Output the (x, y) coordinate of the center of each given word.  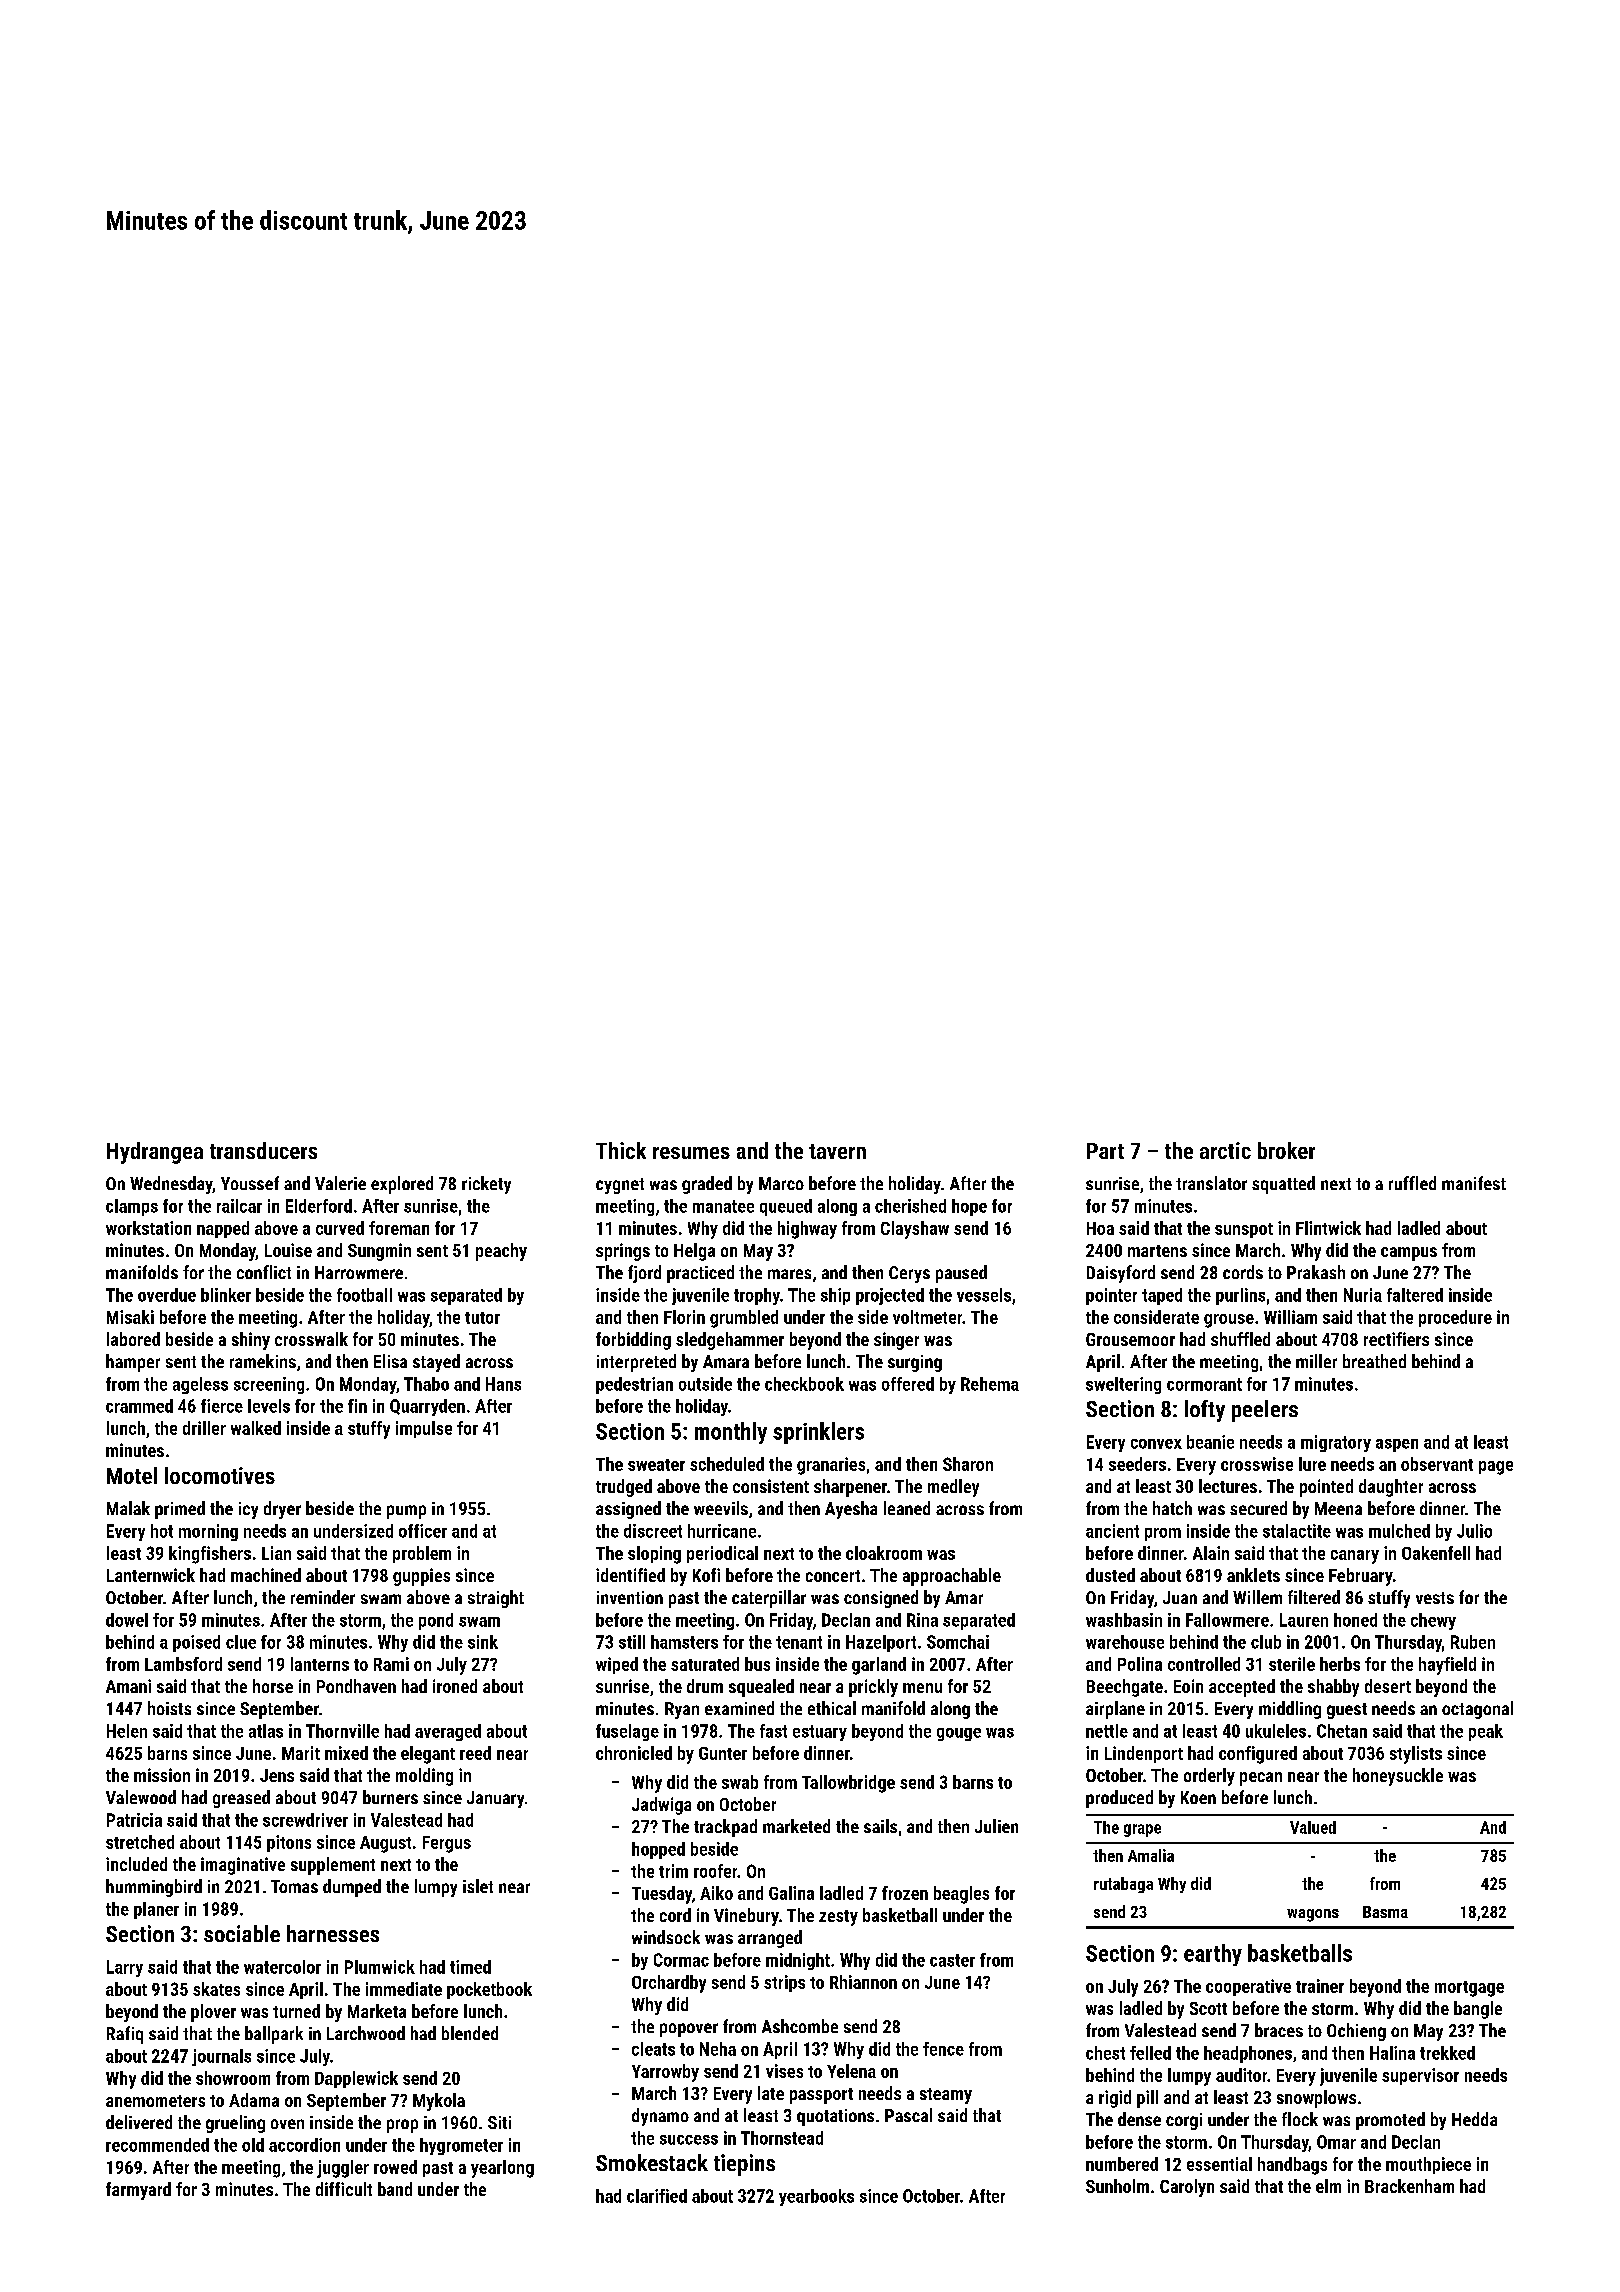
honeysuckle (1398, 1777)
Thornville (342, 1731)
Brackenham (1409, 2186)
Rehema (990, 1384)
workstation (148, 1228)
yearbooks (816, 2197)
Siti (499, 2122)
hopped (658, 1850)
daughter (1391, 1488)
